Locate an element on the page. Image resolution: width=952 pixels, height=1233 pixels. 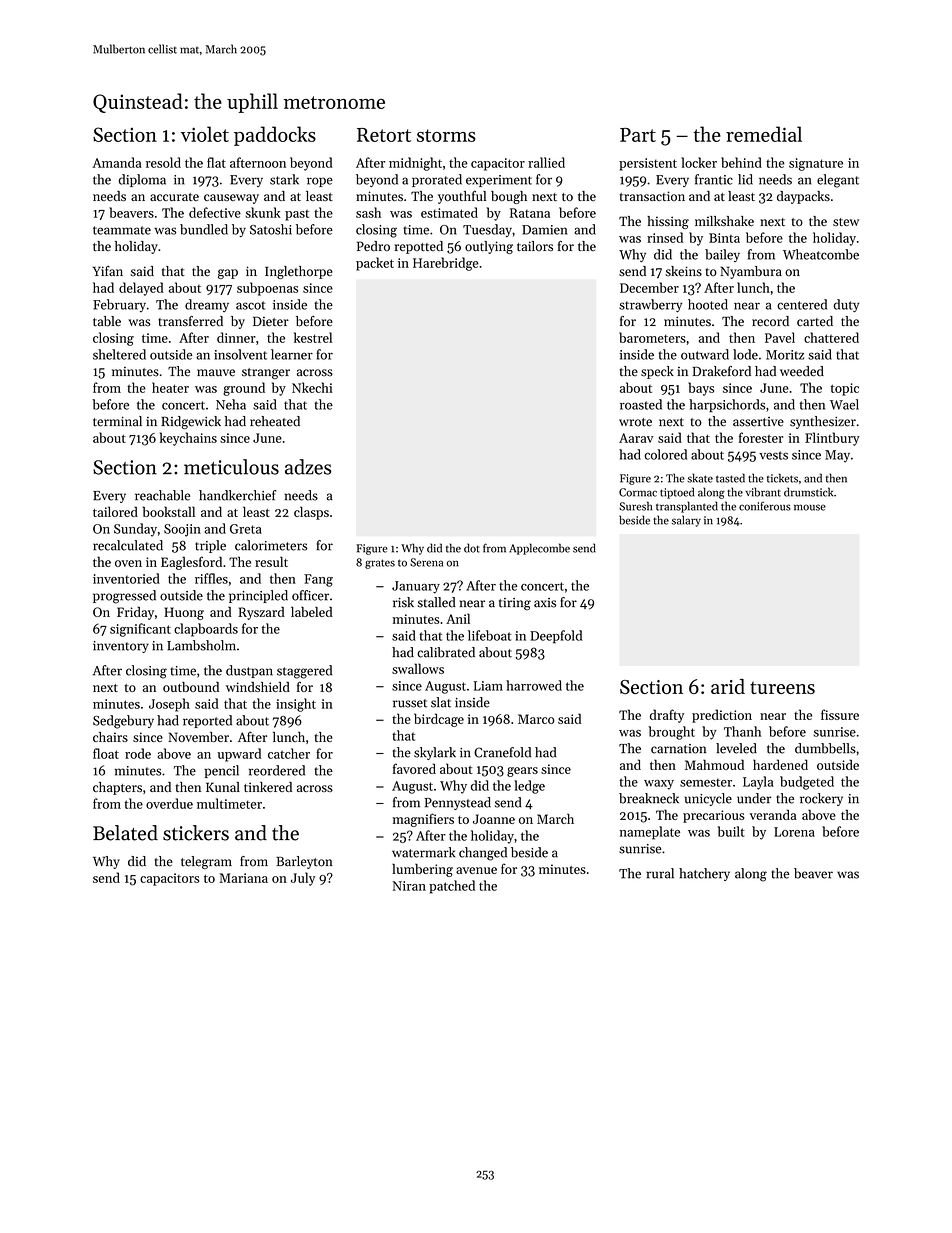
Part is located at coordinates (638, 135).
